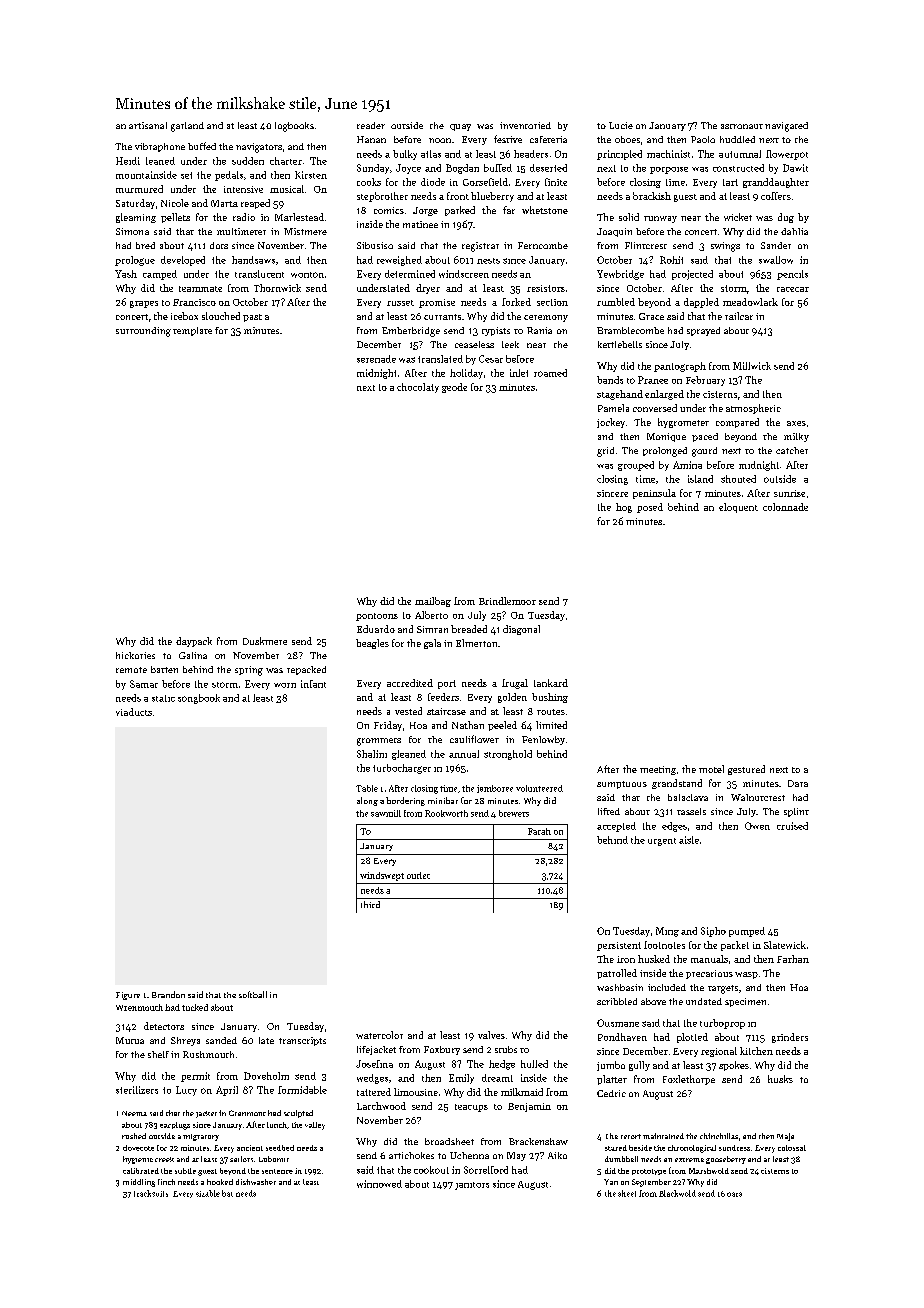  Describe the element at coordinates (519, 373) in the document. I see `inlet` at that location.
